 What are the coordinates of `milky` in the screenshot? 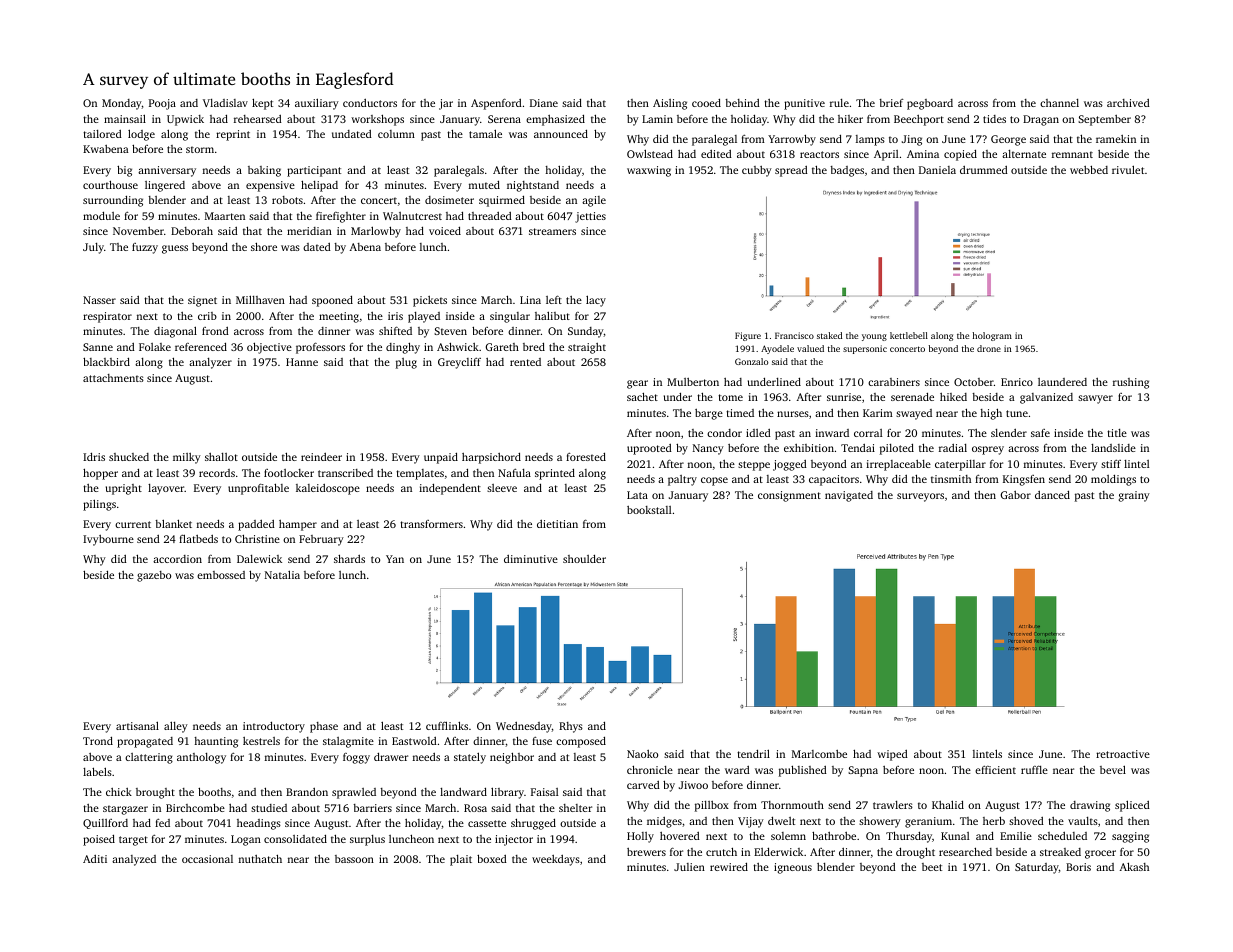 It's located at (187, 458).
